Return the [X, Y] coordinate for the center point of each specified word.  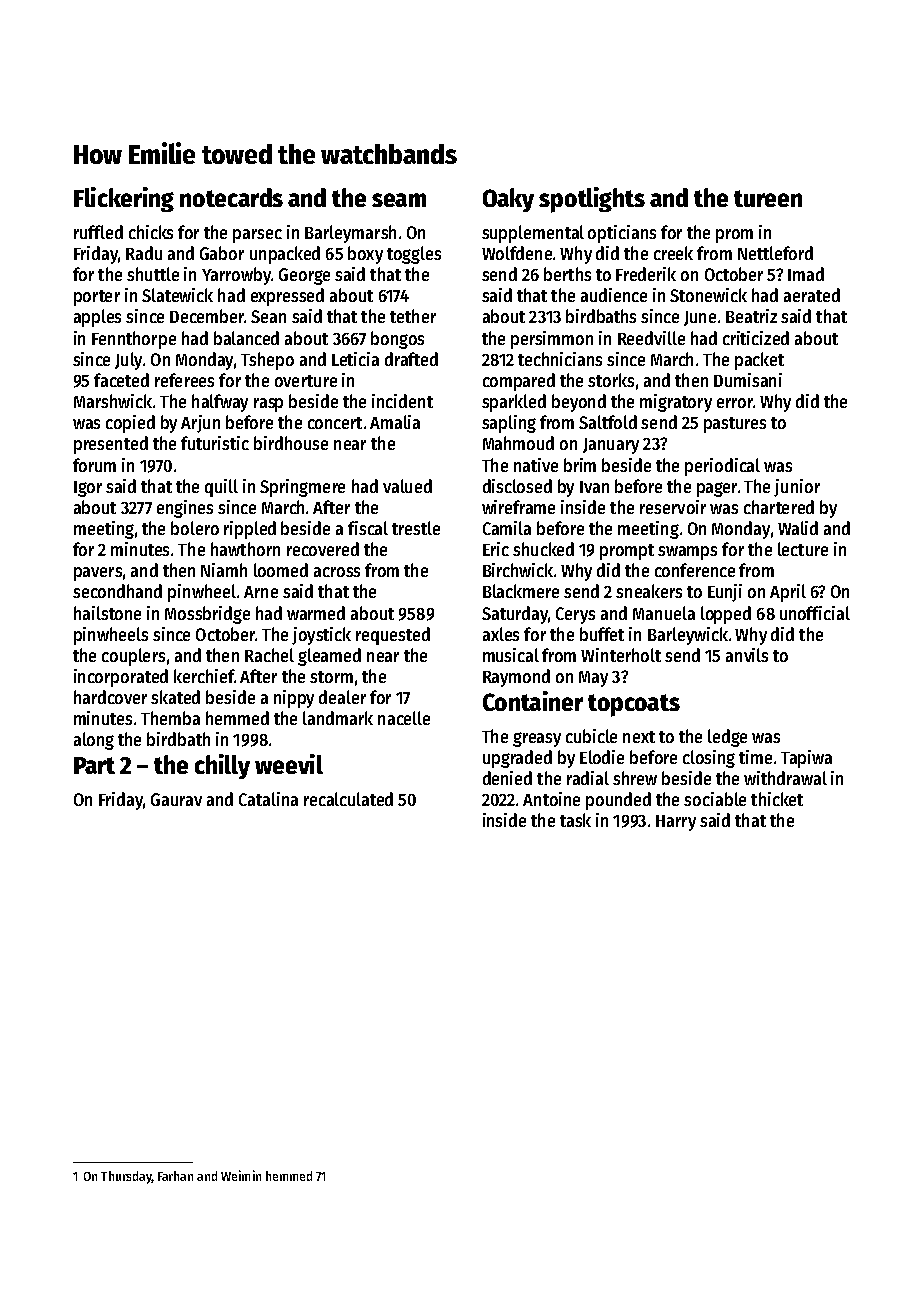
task [575, 820]
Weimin [241, 1175]
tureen [768, 198]
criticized [756, 338]
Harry [676, 823]
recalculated [348, 799]
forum [94, 465]
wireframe [518, 507]
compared [519, 382]
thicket [777, 799]
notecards [231, 197]
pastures [735, 425]
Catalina [268, 799]
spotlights [592, 200]
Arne [261, 592]
